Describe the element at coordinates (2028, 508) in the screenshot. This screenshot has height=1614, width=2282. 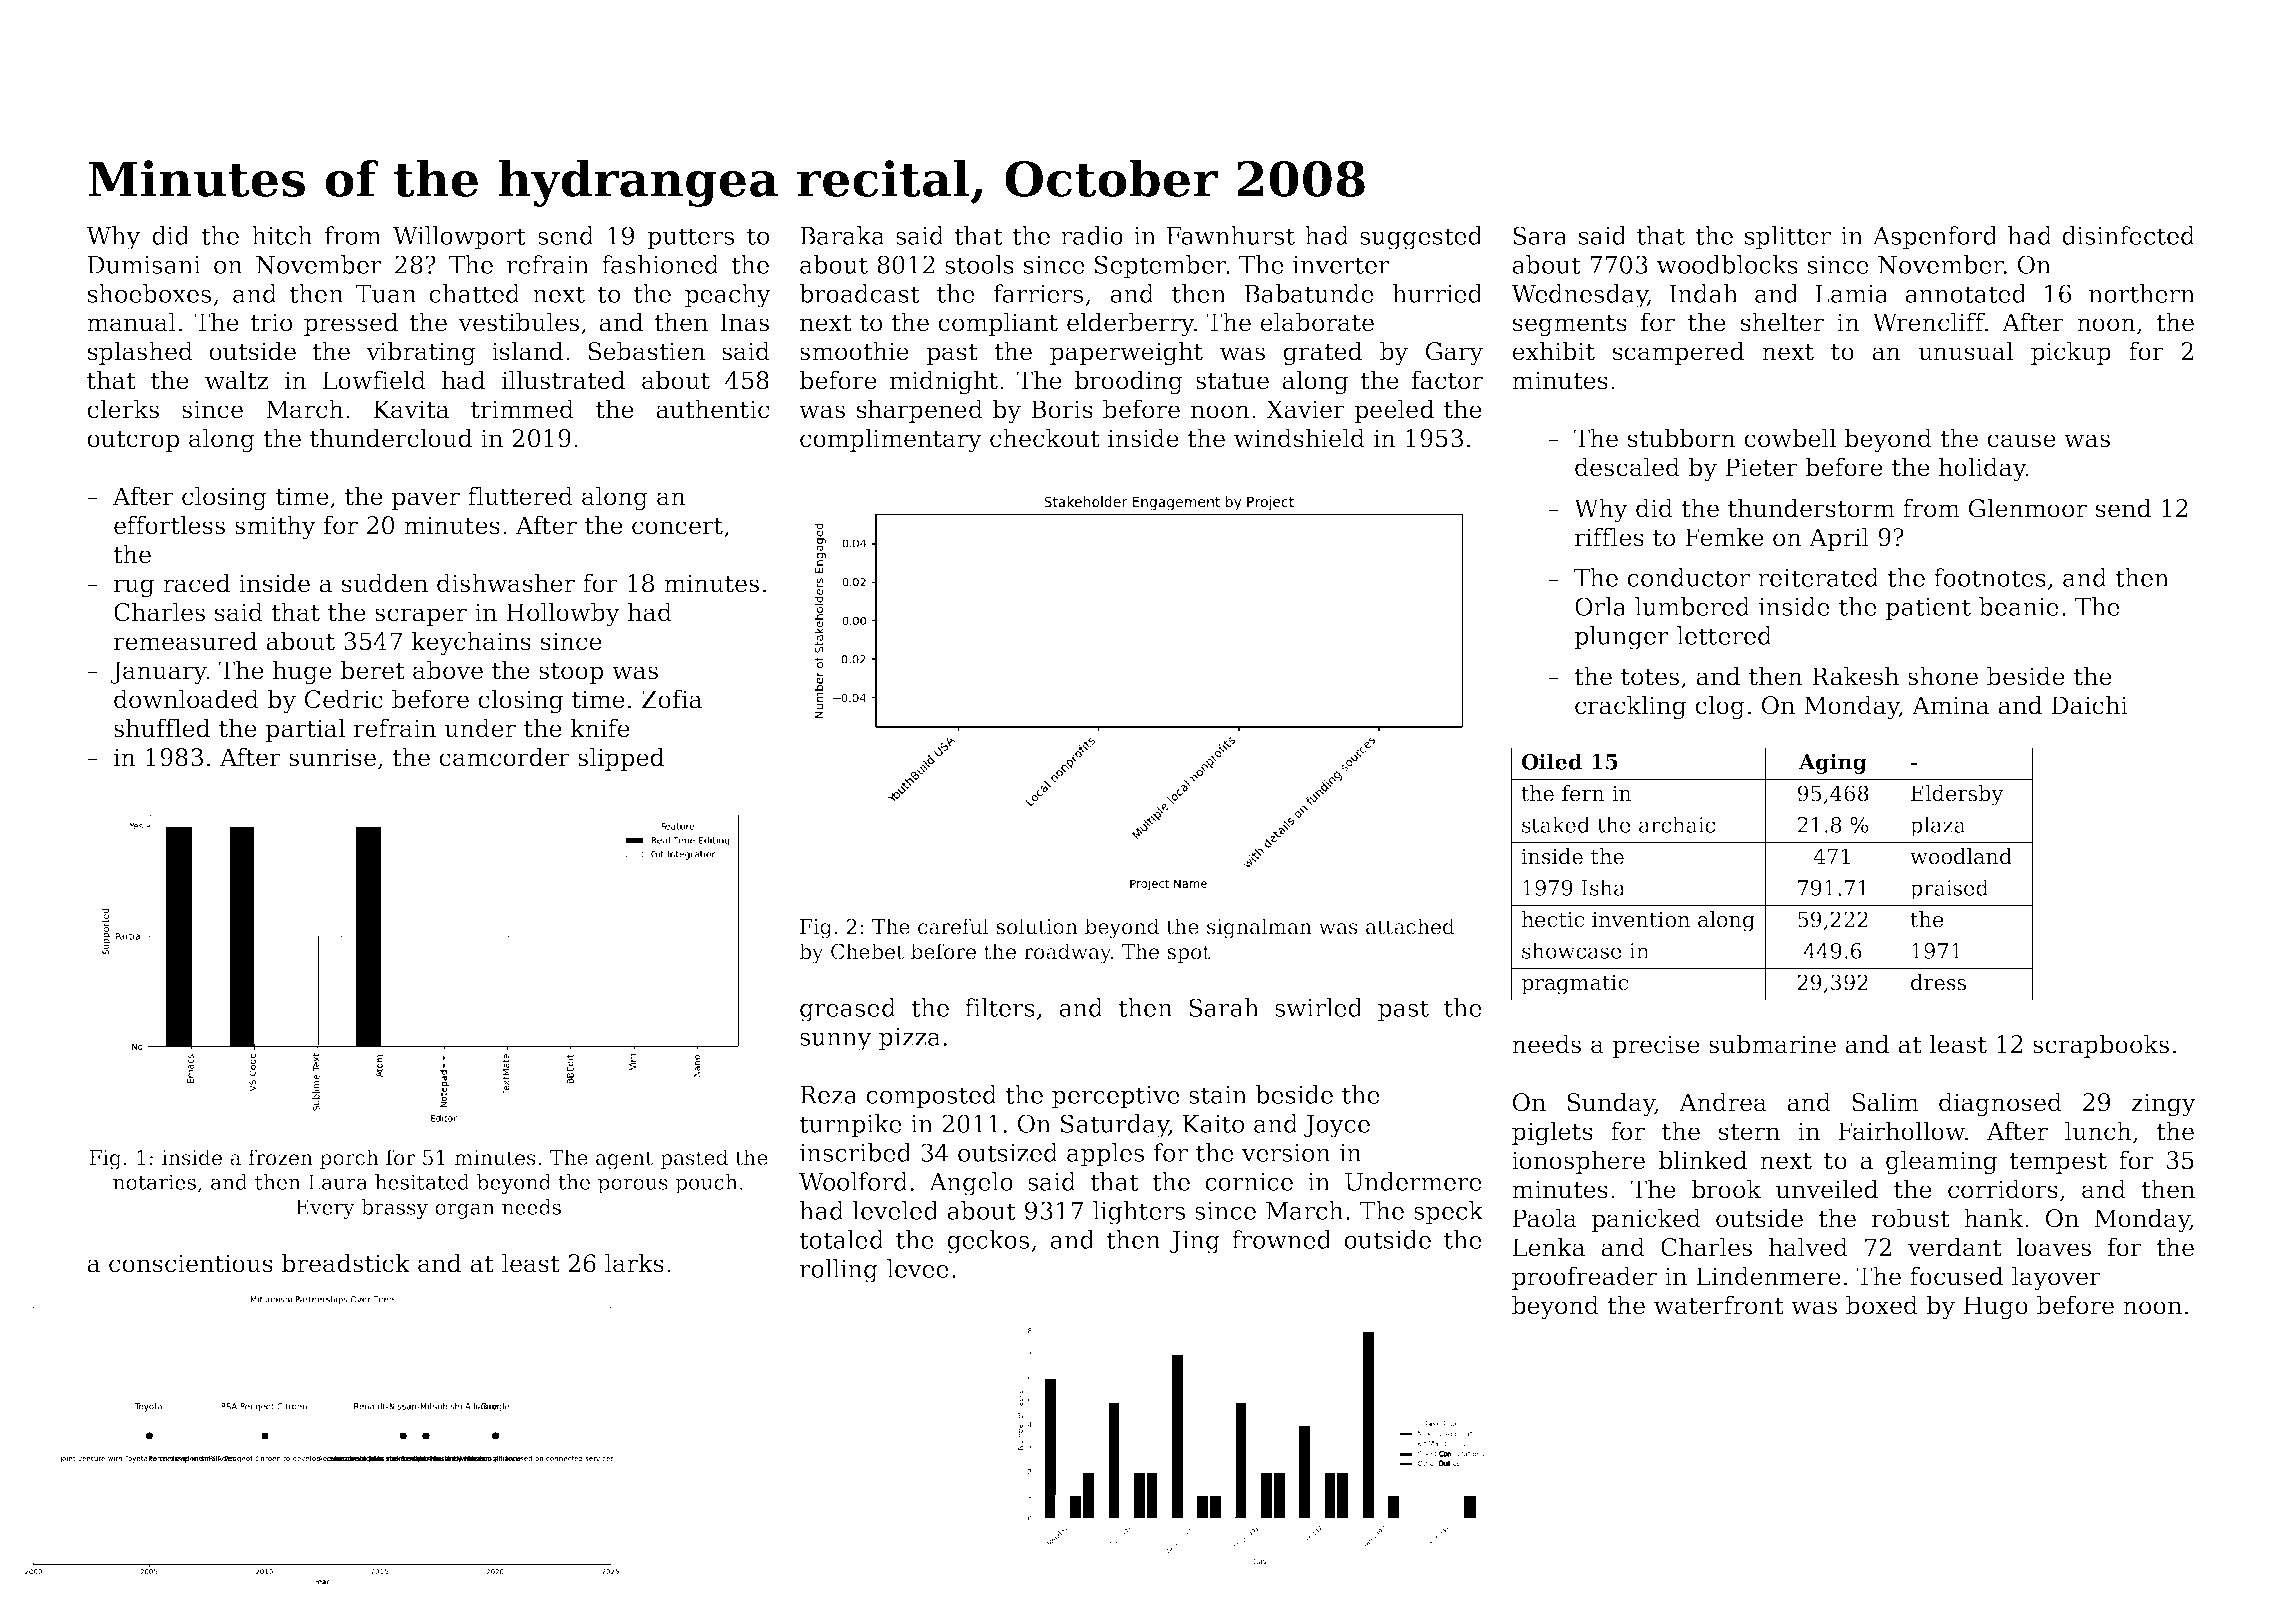
I see `Glenmoor` at that location.
